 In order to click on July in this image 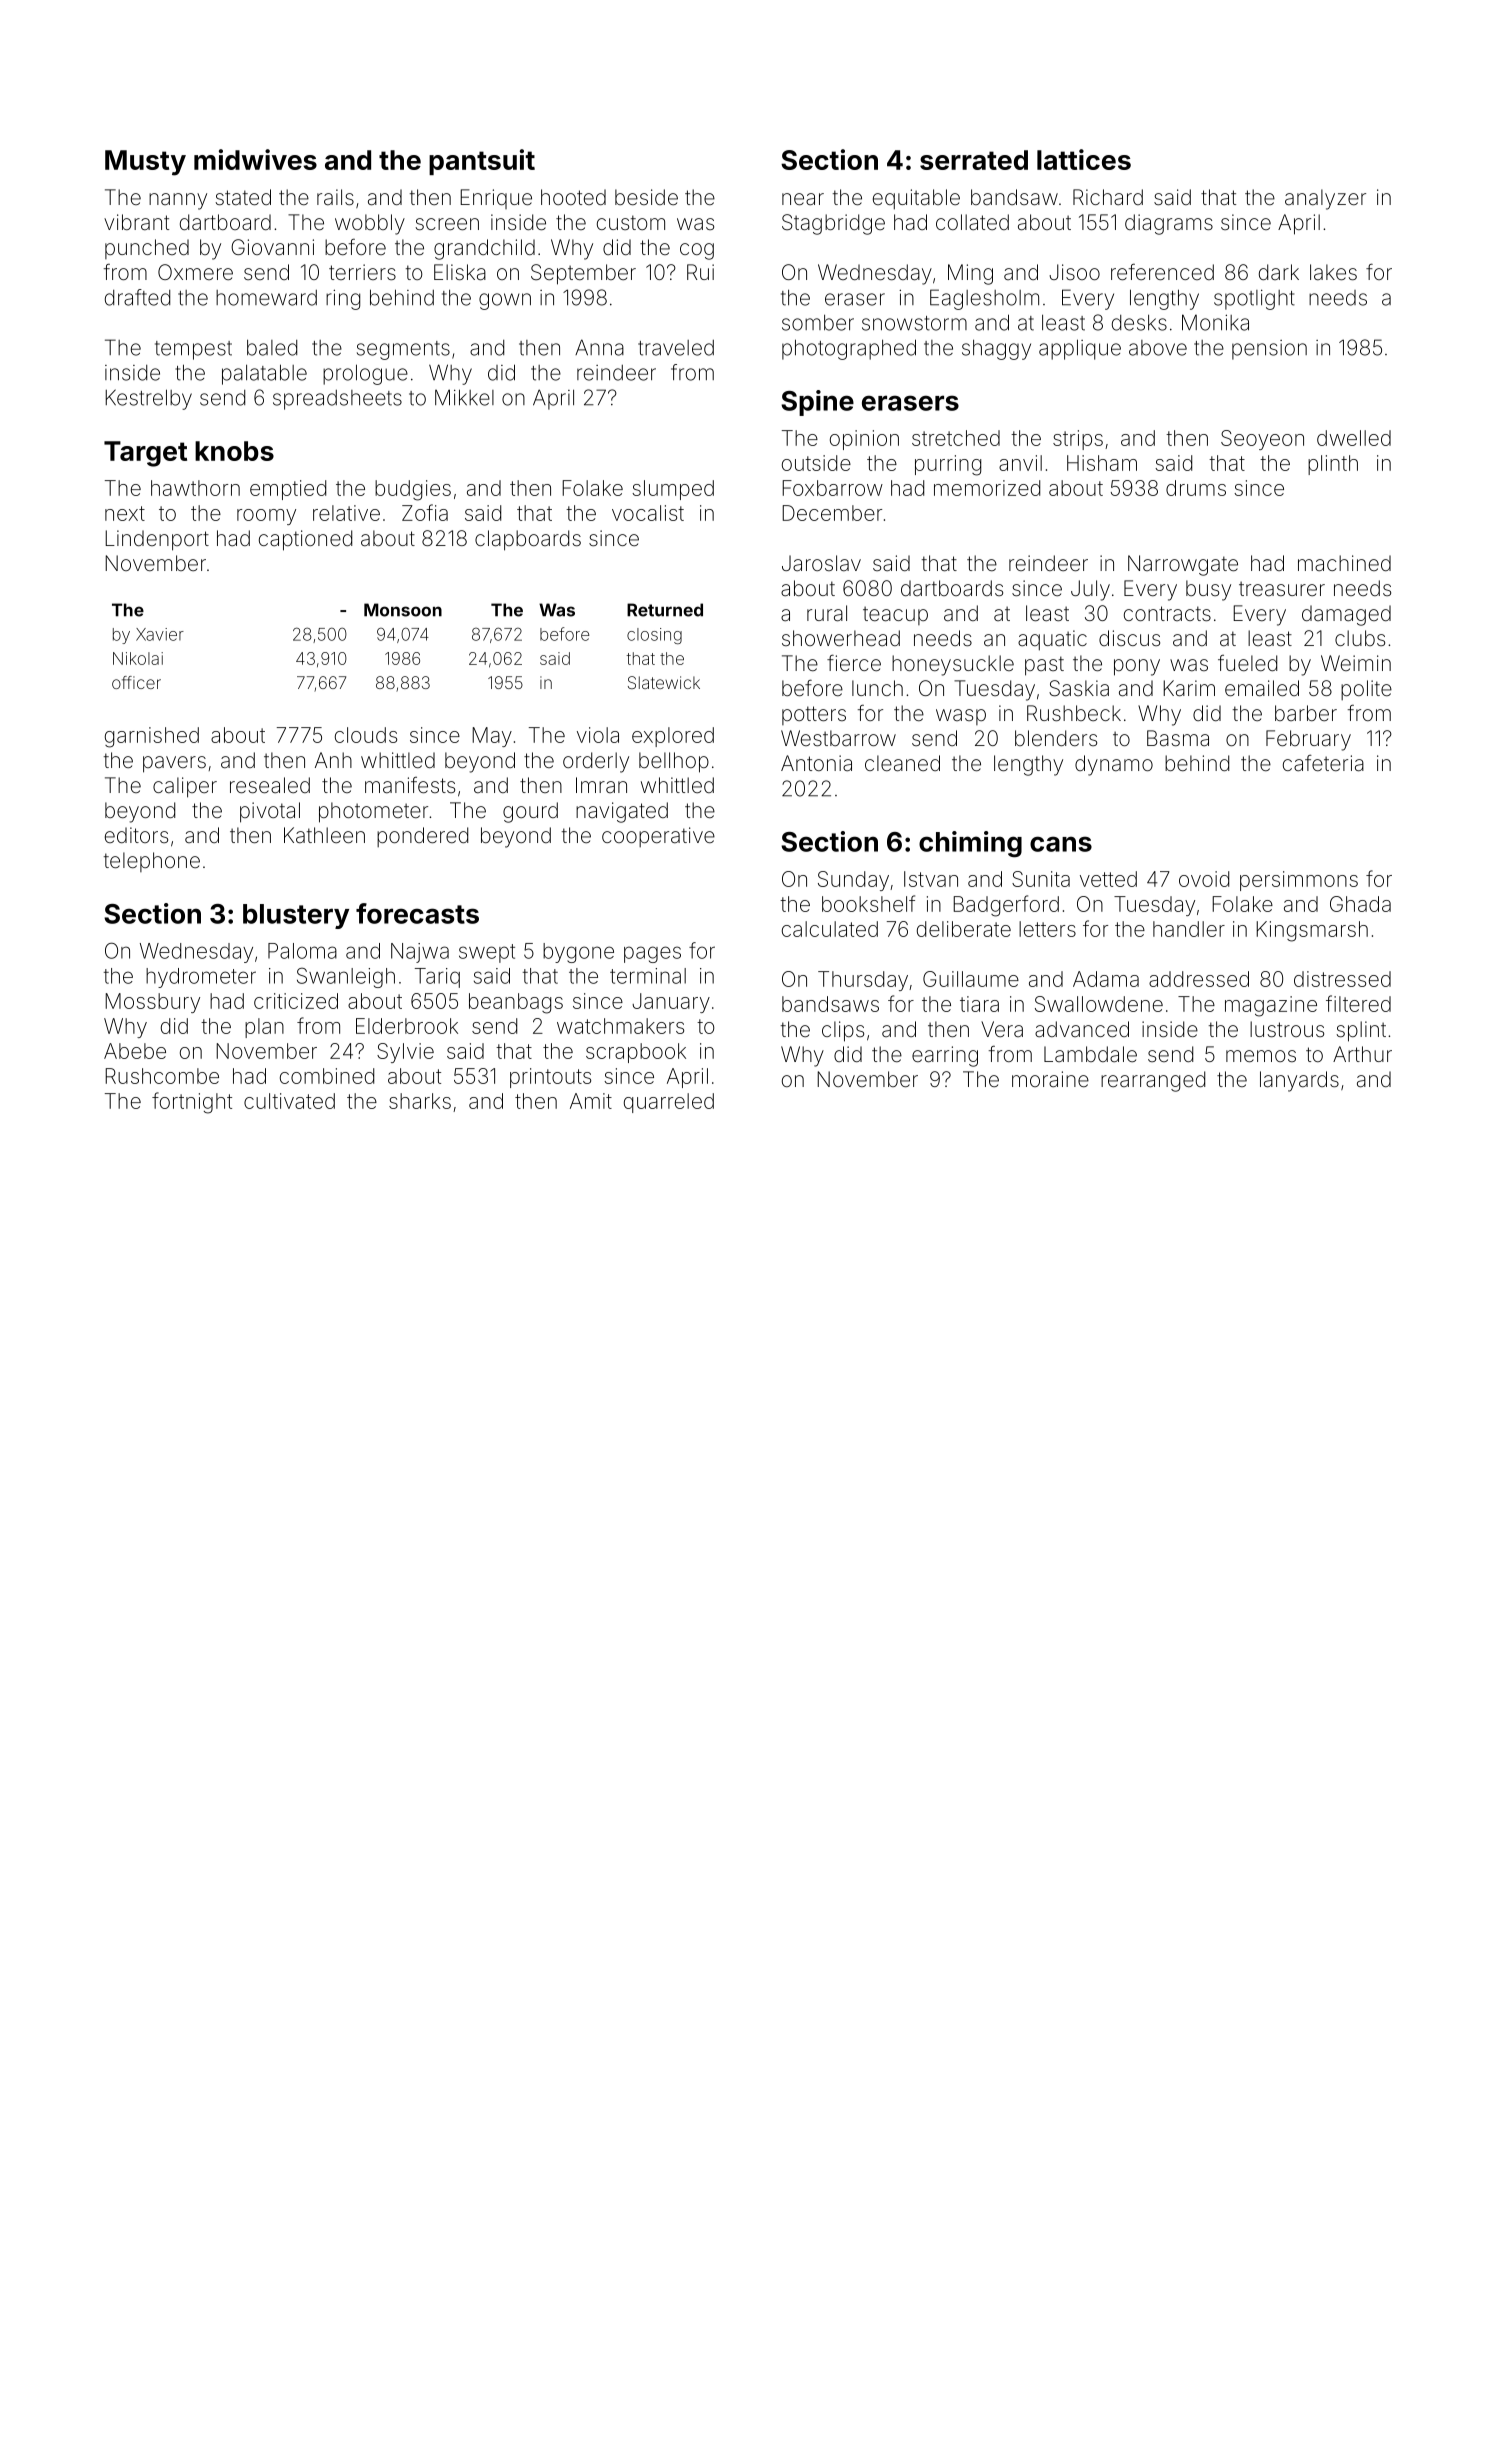, I will do `click(1090, 590)`.
